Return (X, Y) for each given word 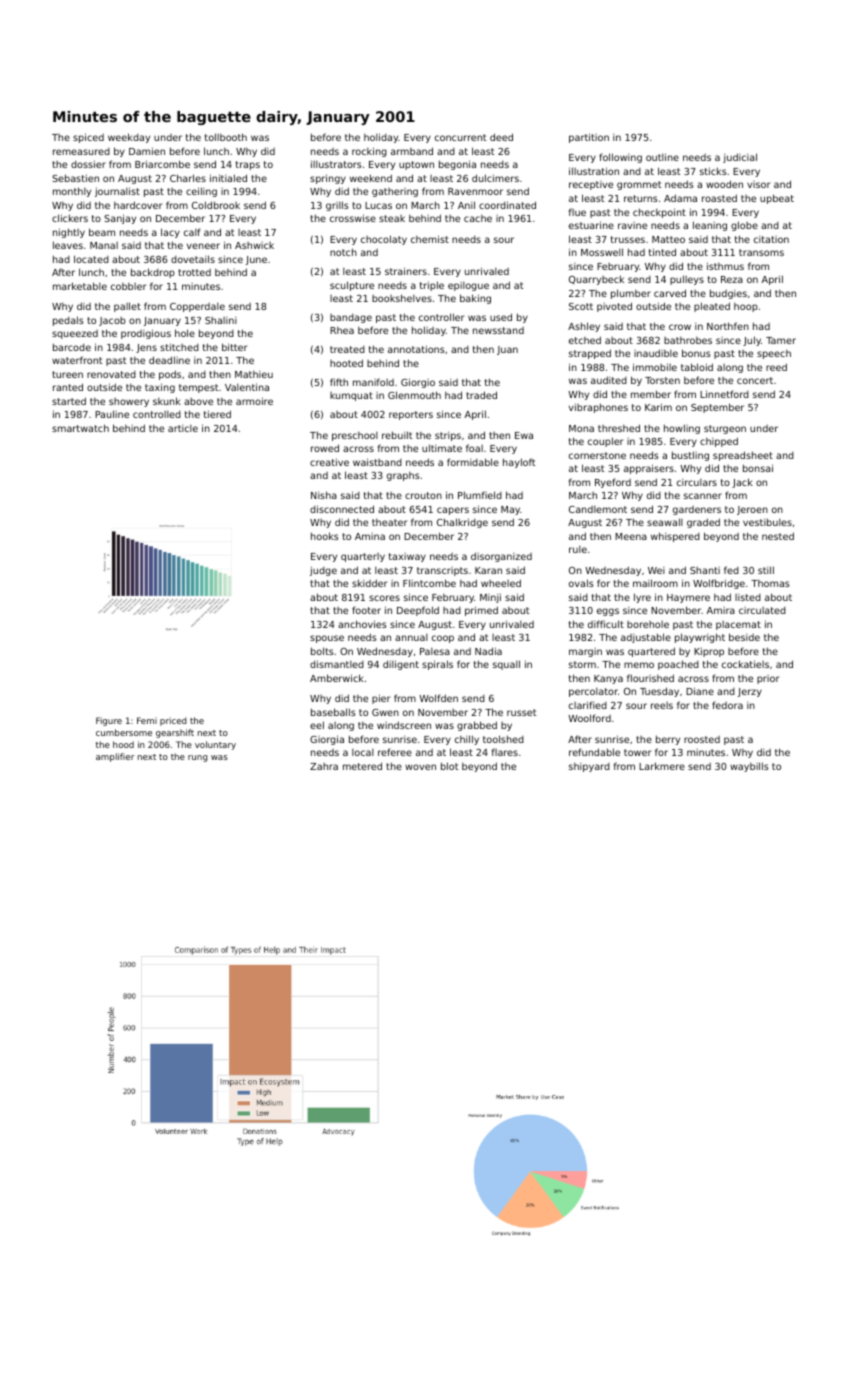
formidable (473, 462)
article (183, 428)
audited (609, 380)
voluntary (215, 745)
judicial (740, 158)
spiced (88, 138)
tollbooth (226, 137)
